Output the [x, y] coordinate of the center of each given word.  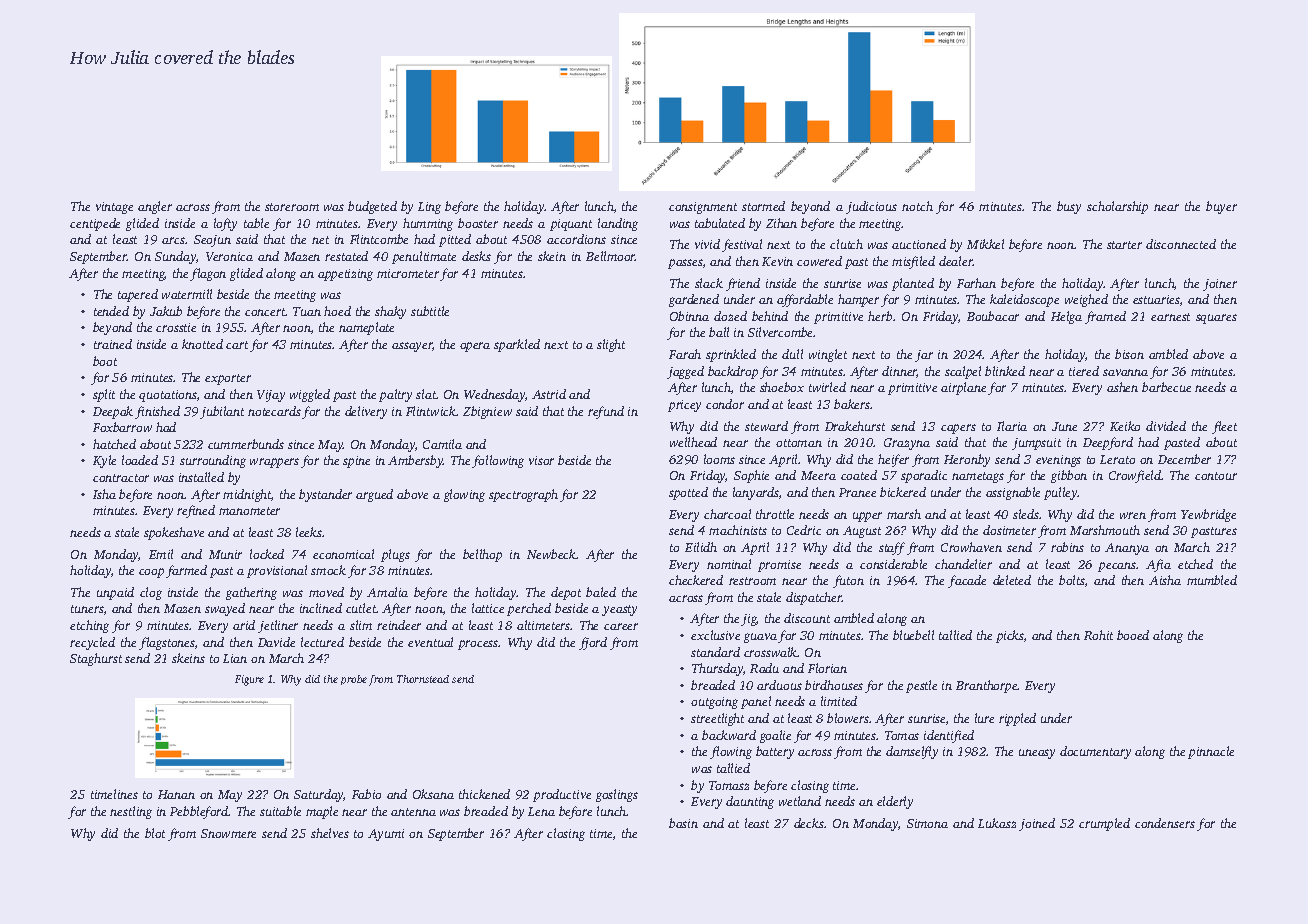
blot [155, 833]
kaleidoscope [1024, 300]
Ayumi [386, 835]
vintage [114, 208]
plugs [395, 555]
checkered [696, 580]
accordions [576, 239]
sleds [1026, 514]
